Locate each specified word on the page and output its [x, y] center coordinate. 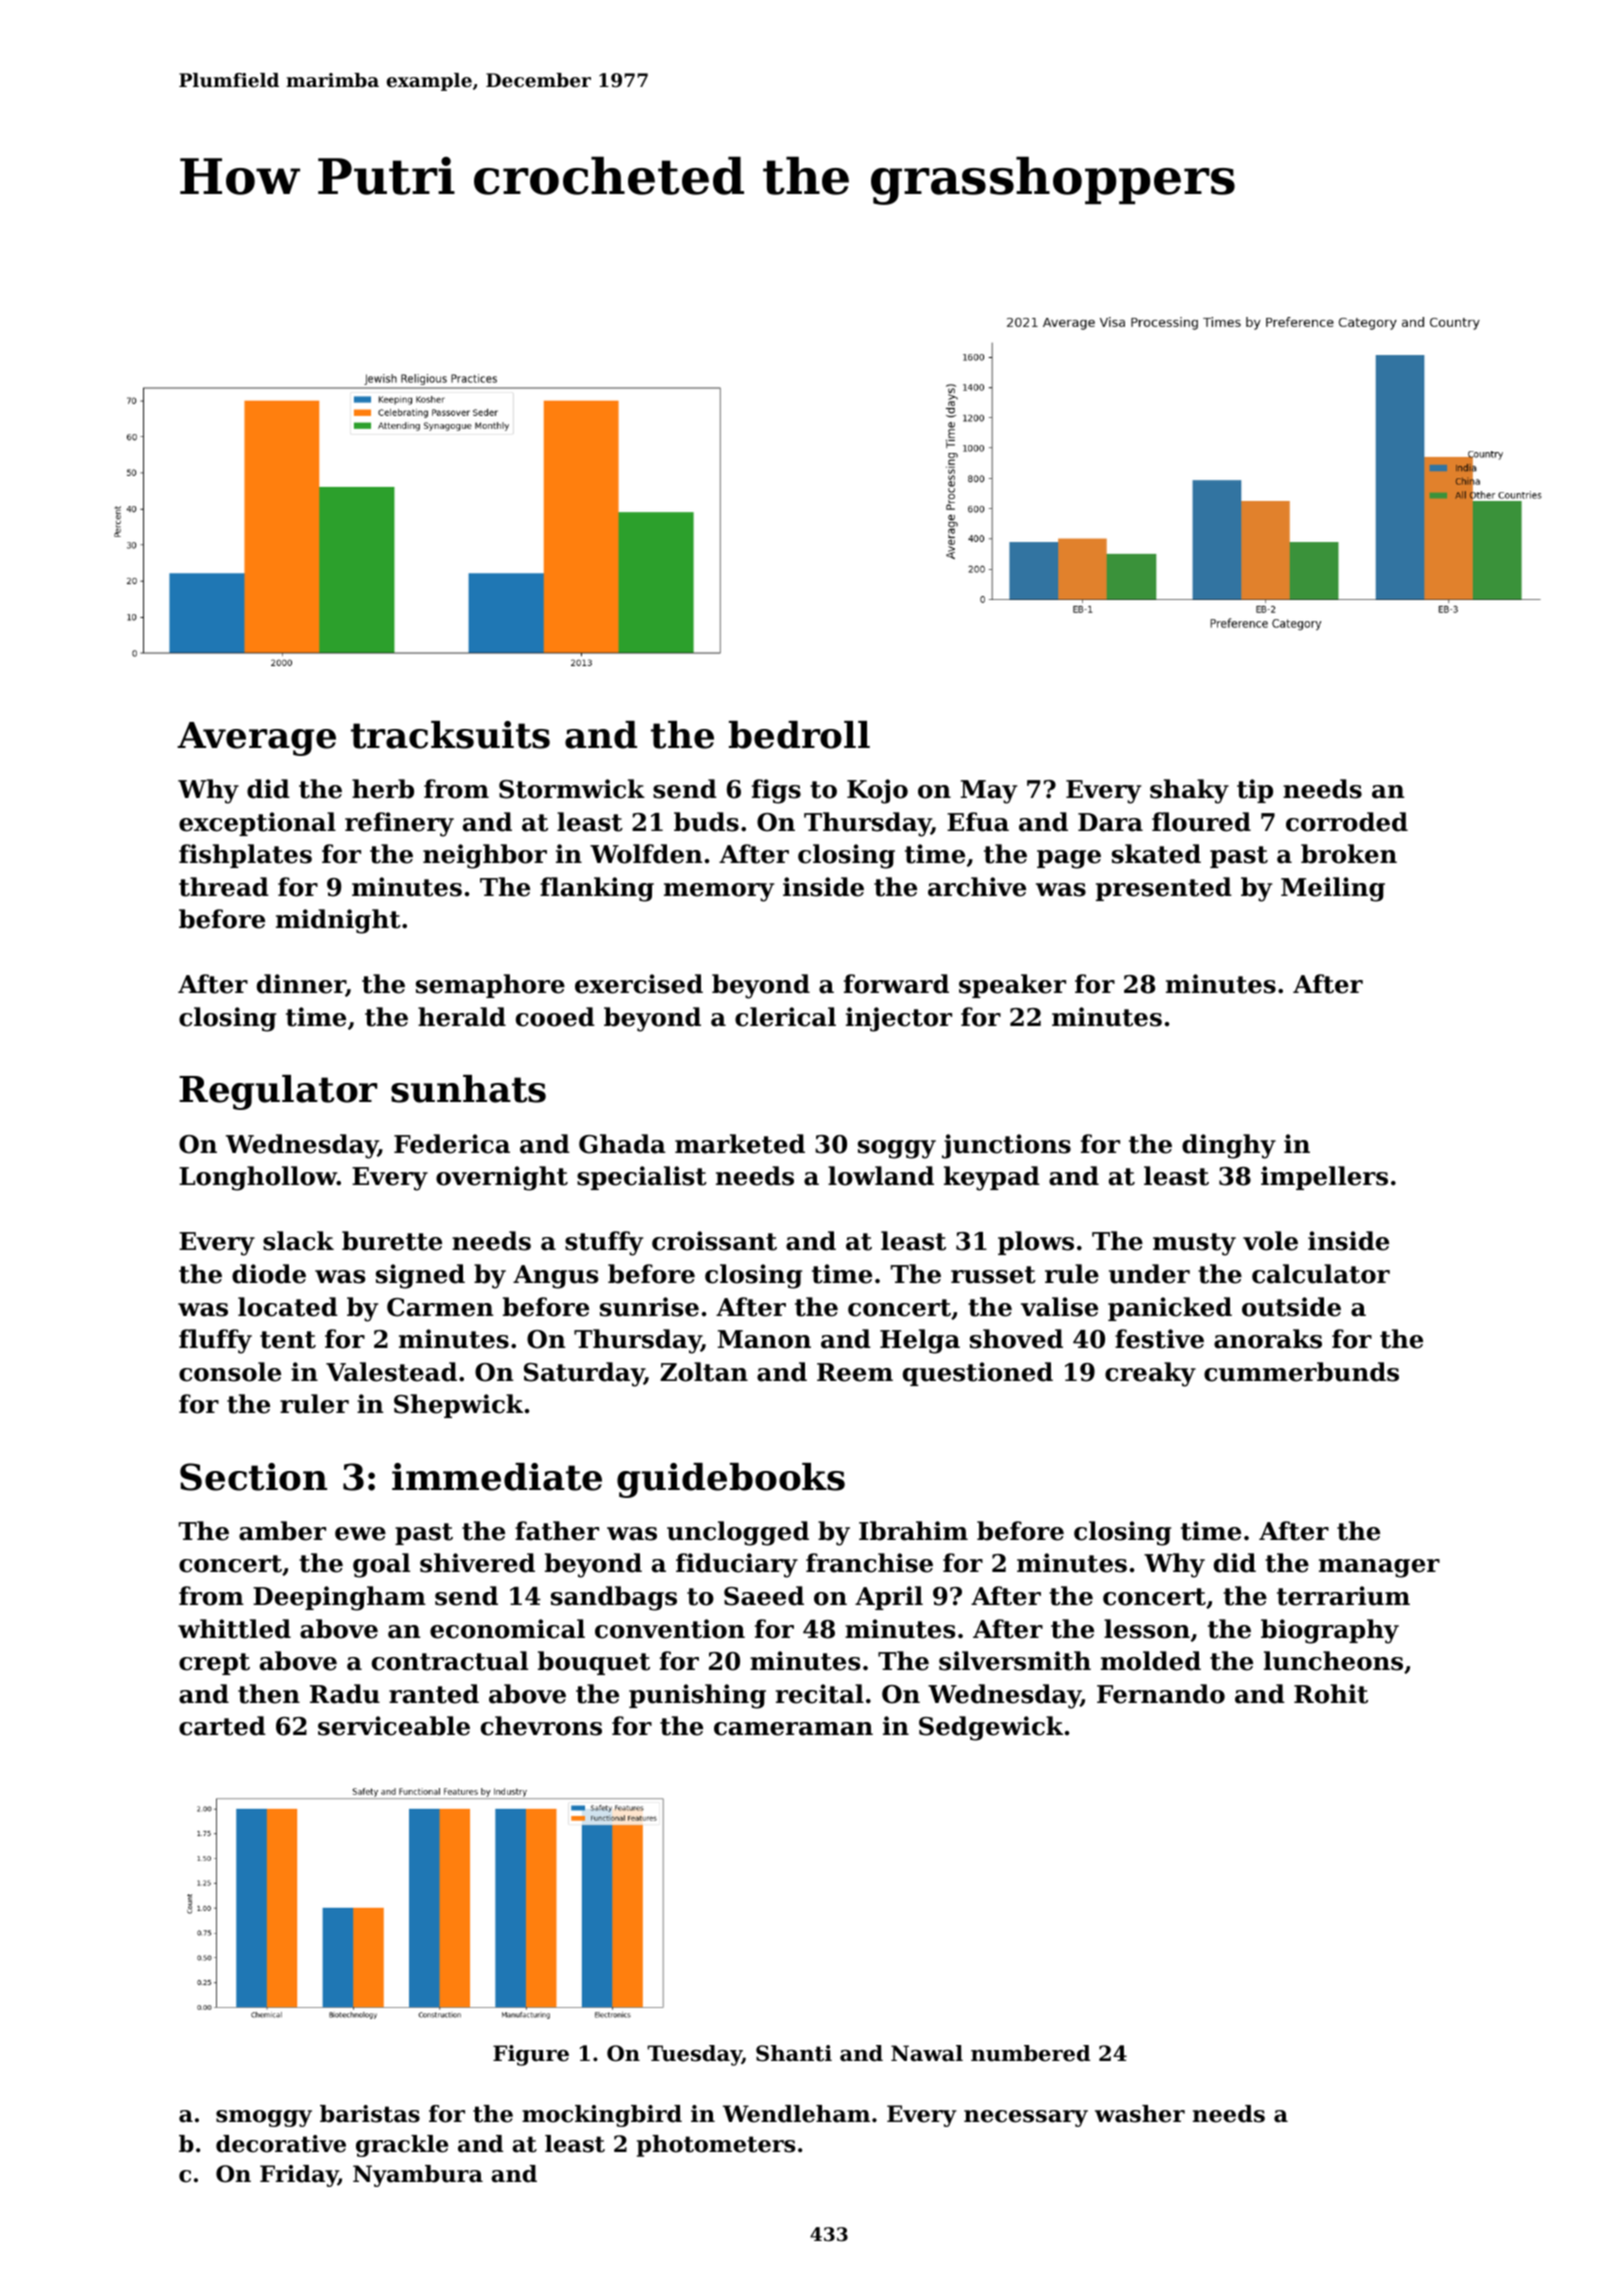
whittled [234, 1629]
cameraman [793, 1729]
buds [706, 822]
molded [1151, 1661]
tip [1255, 791]
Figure [531, 2055]
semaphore [490, 986]
